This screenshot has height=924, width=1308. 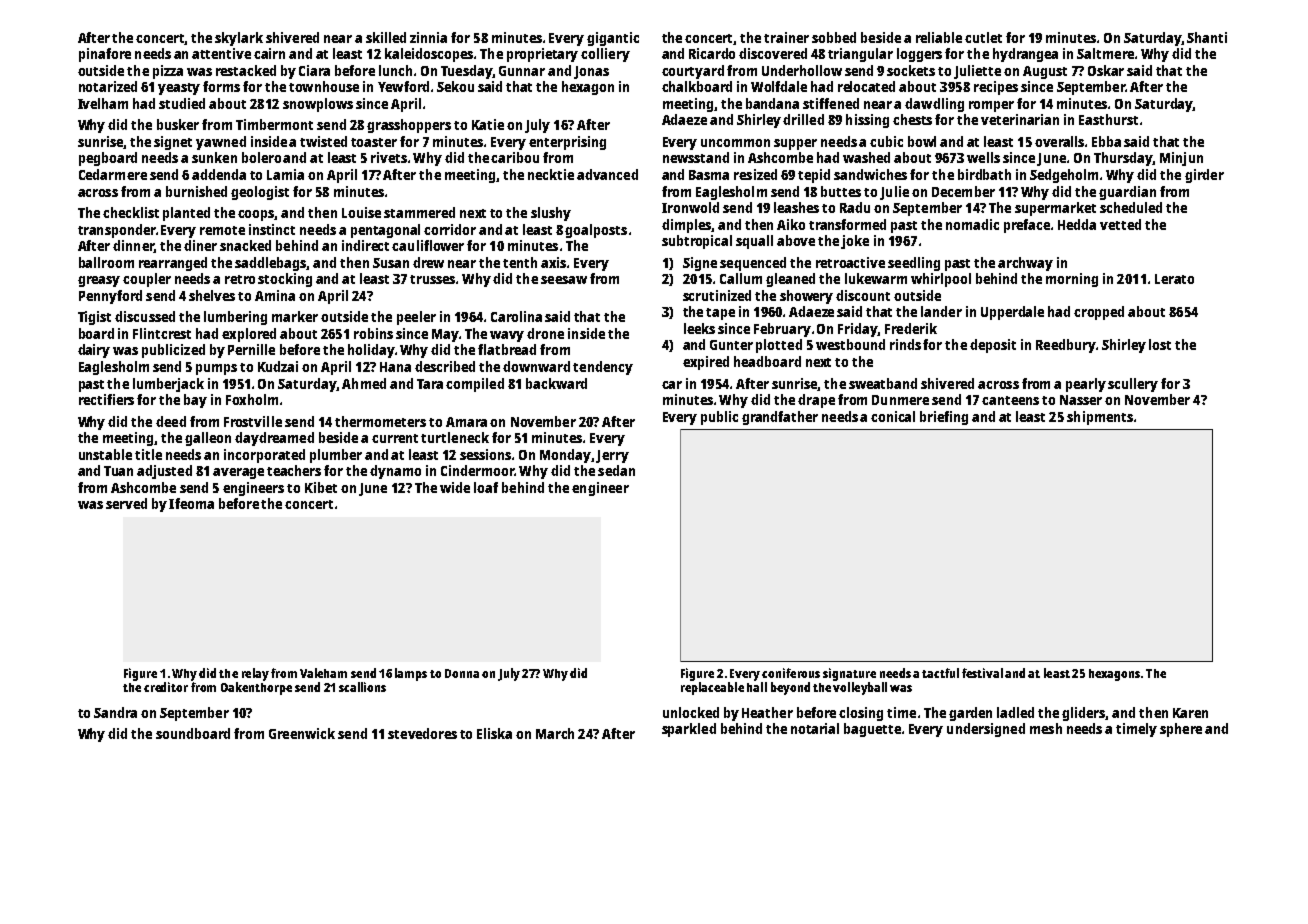 What do you see at coordinates (911, 328) in the screenshot?
I see `Frederik` at bounding box center [911, 328].
